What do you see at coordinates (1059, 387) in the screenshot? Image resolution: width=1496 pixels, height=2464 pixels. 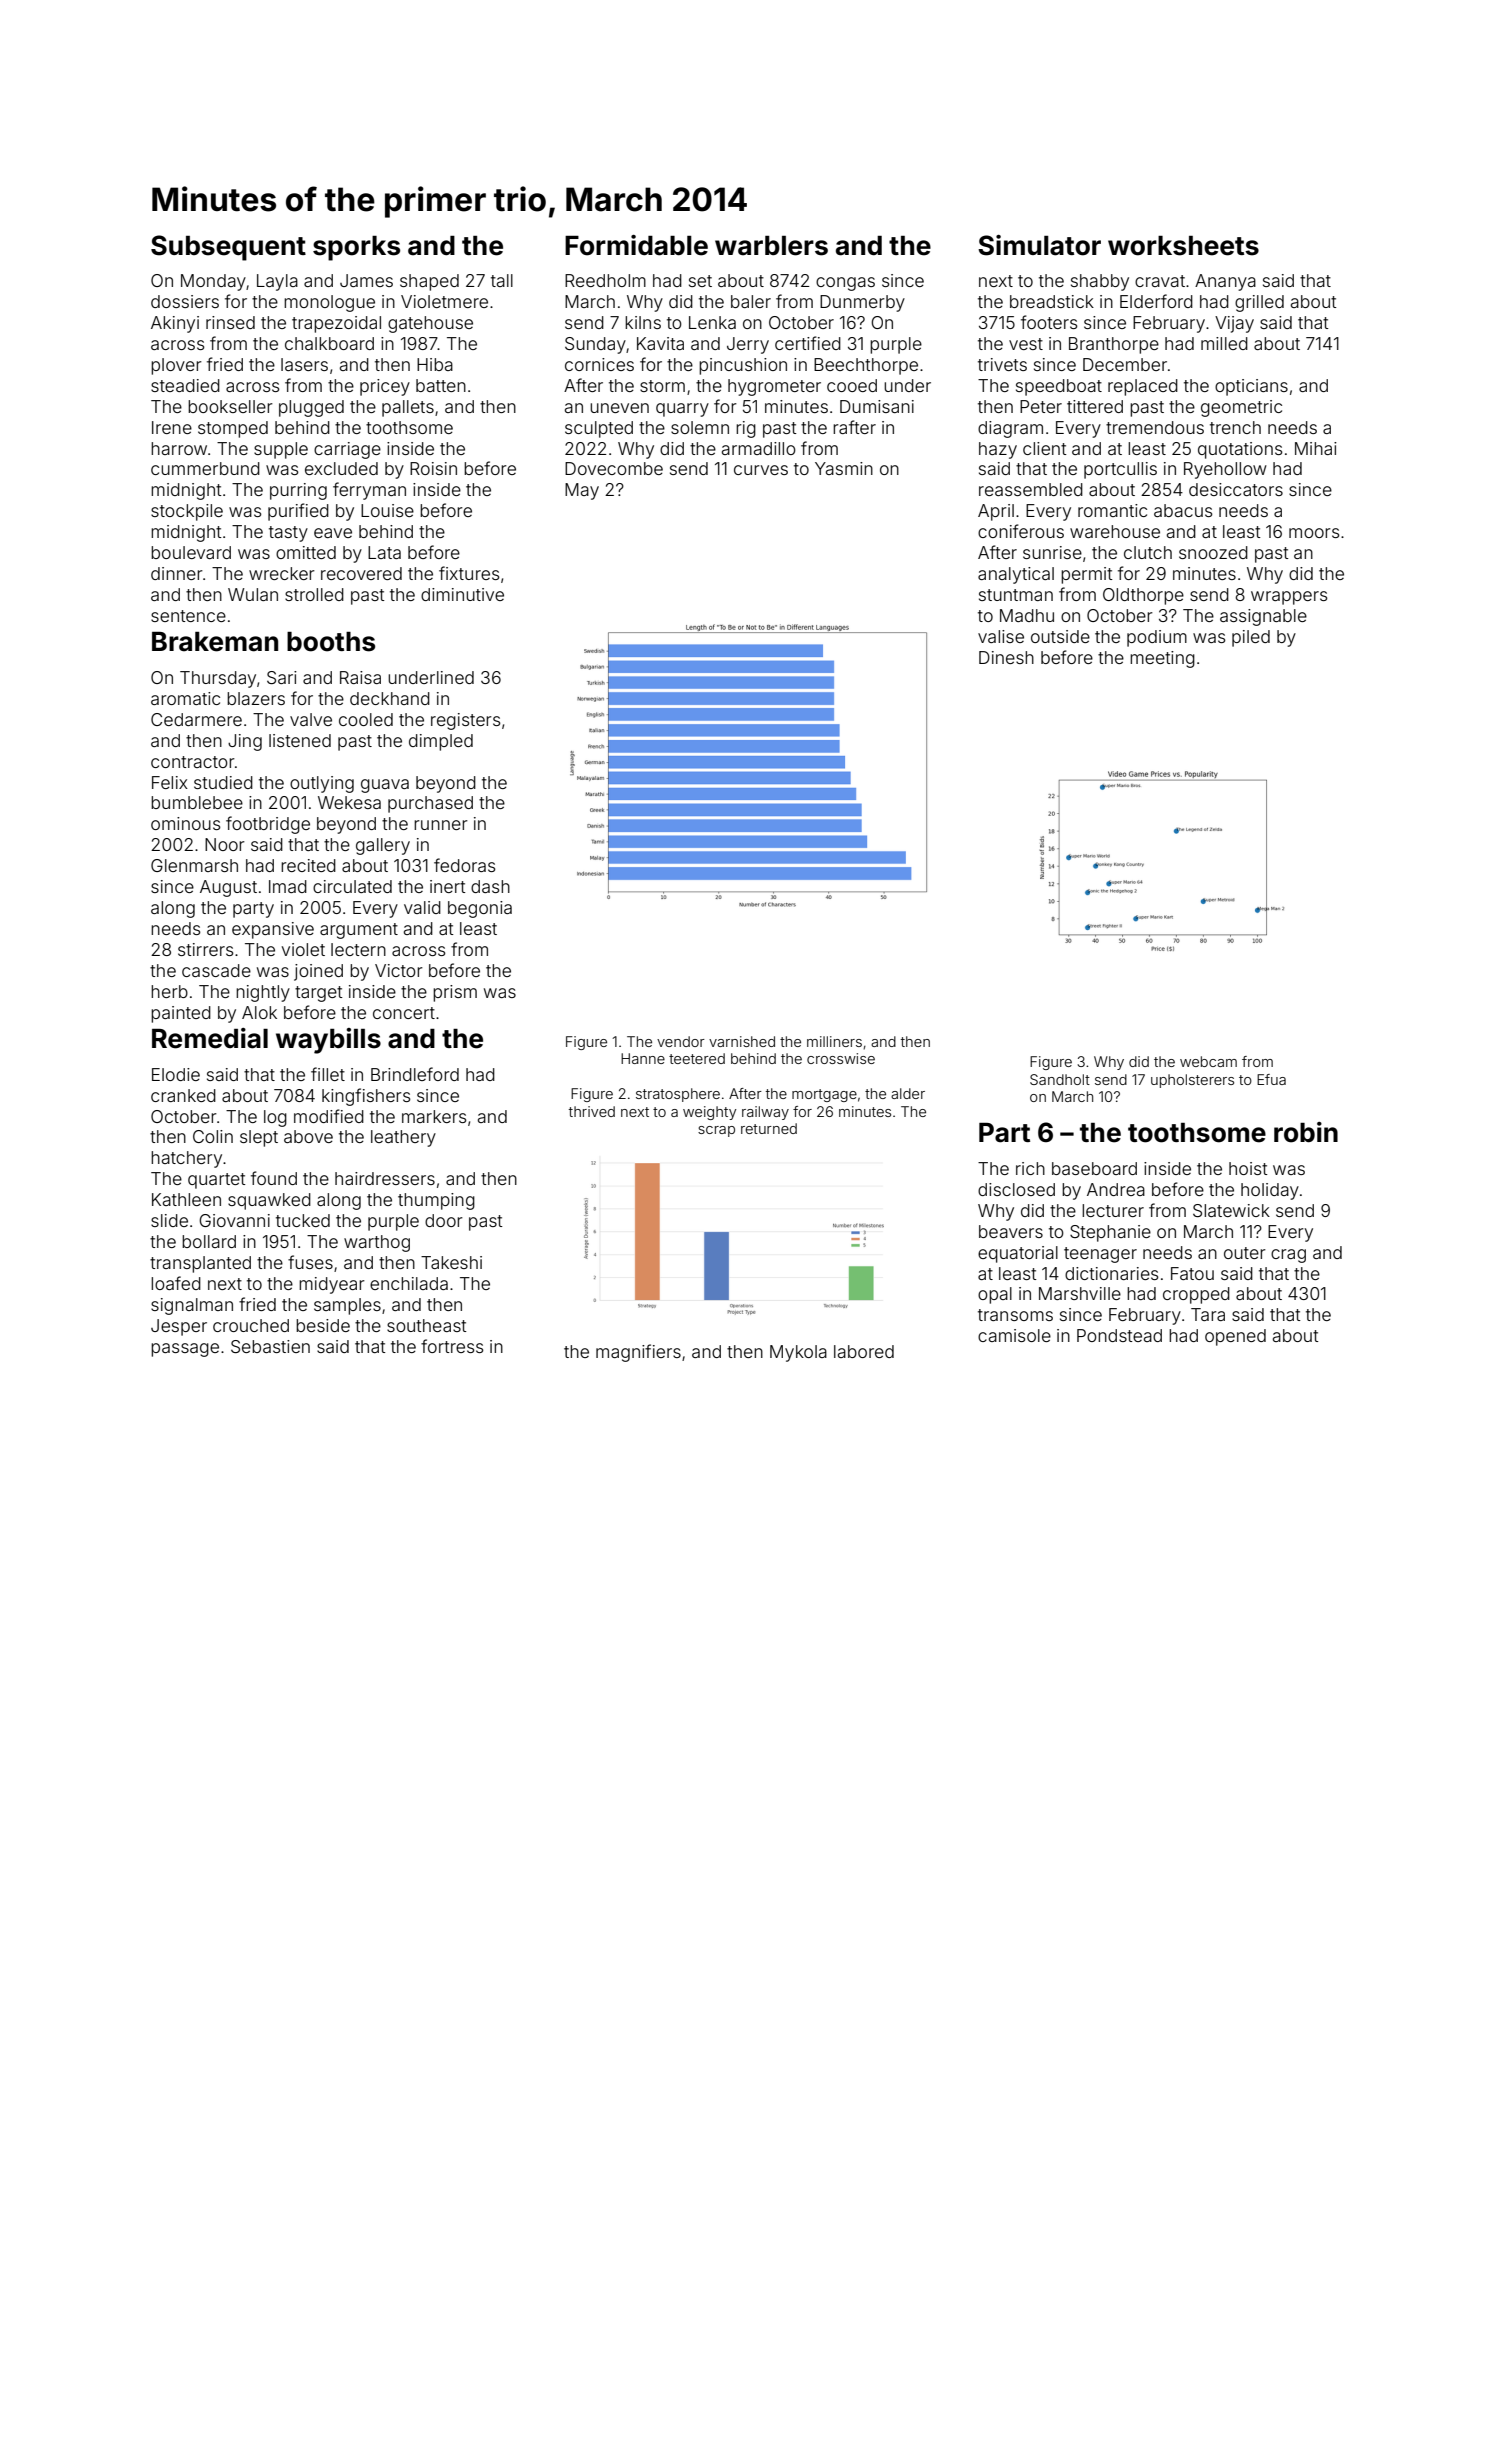 I see `speedboat` at bounding box center [1059, 387].
